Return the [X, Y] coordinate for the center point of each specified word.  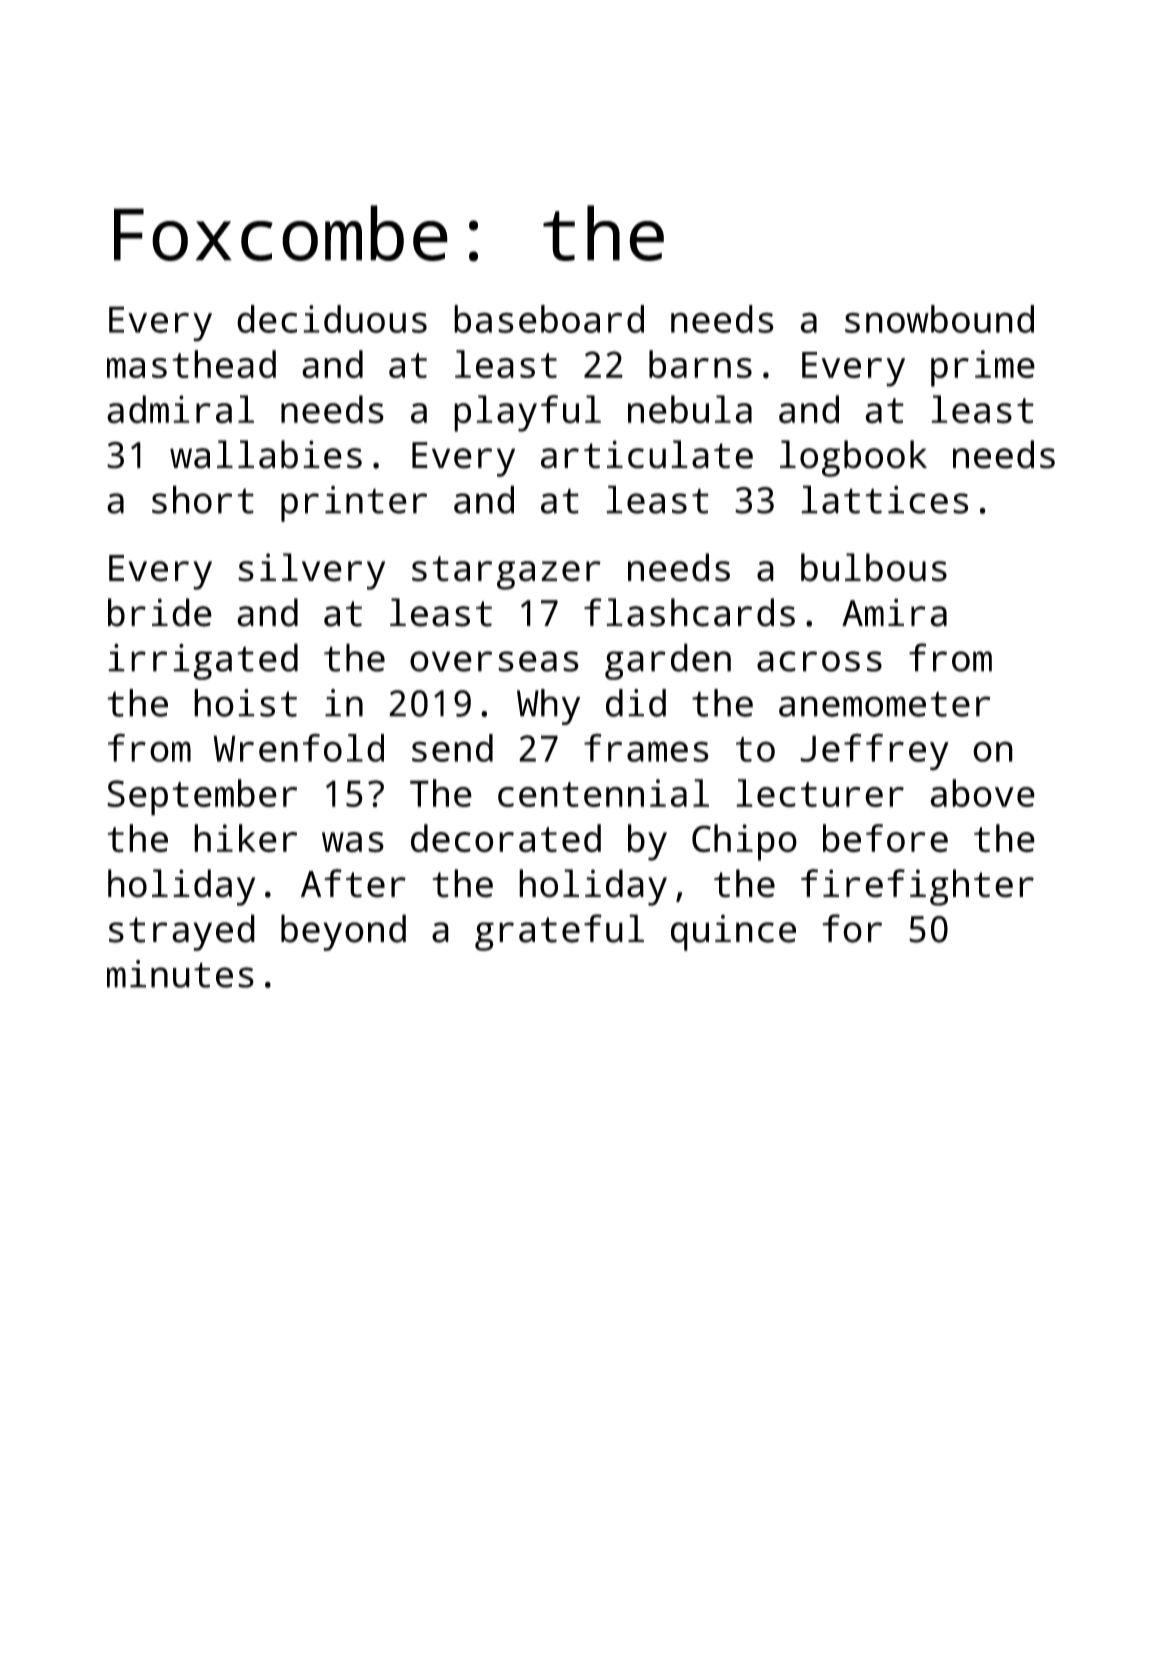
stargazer [506, 573]
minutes [180, 974]
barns [700, 364]
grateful [559, 932]
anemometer [884, 704]
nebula [690, 409]
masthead [191, 364]
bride [160, 612]
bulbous [874, 567]
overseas [494, 661]
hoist [245, 703]
